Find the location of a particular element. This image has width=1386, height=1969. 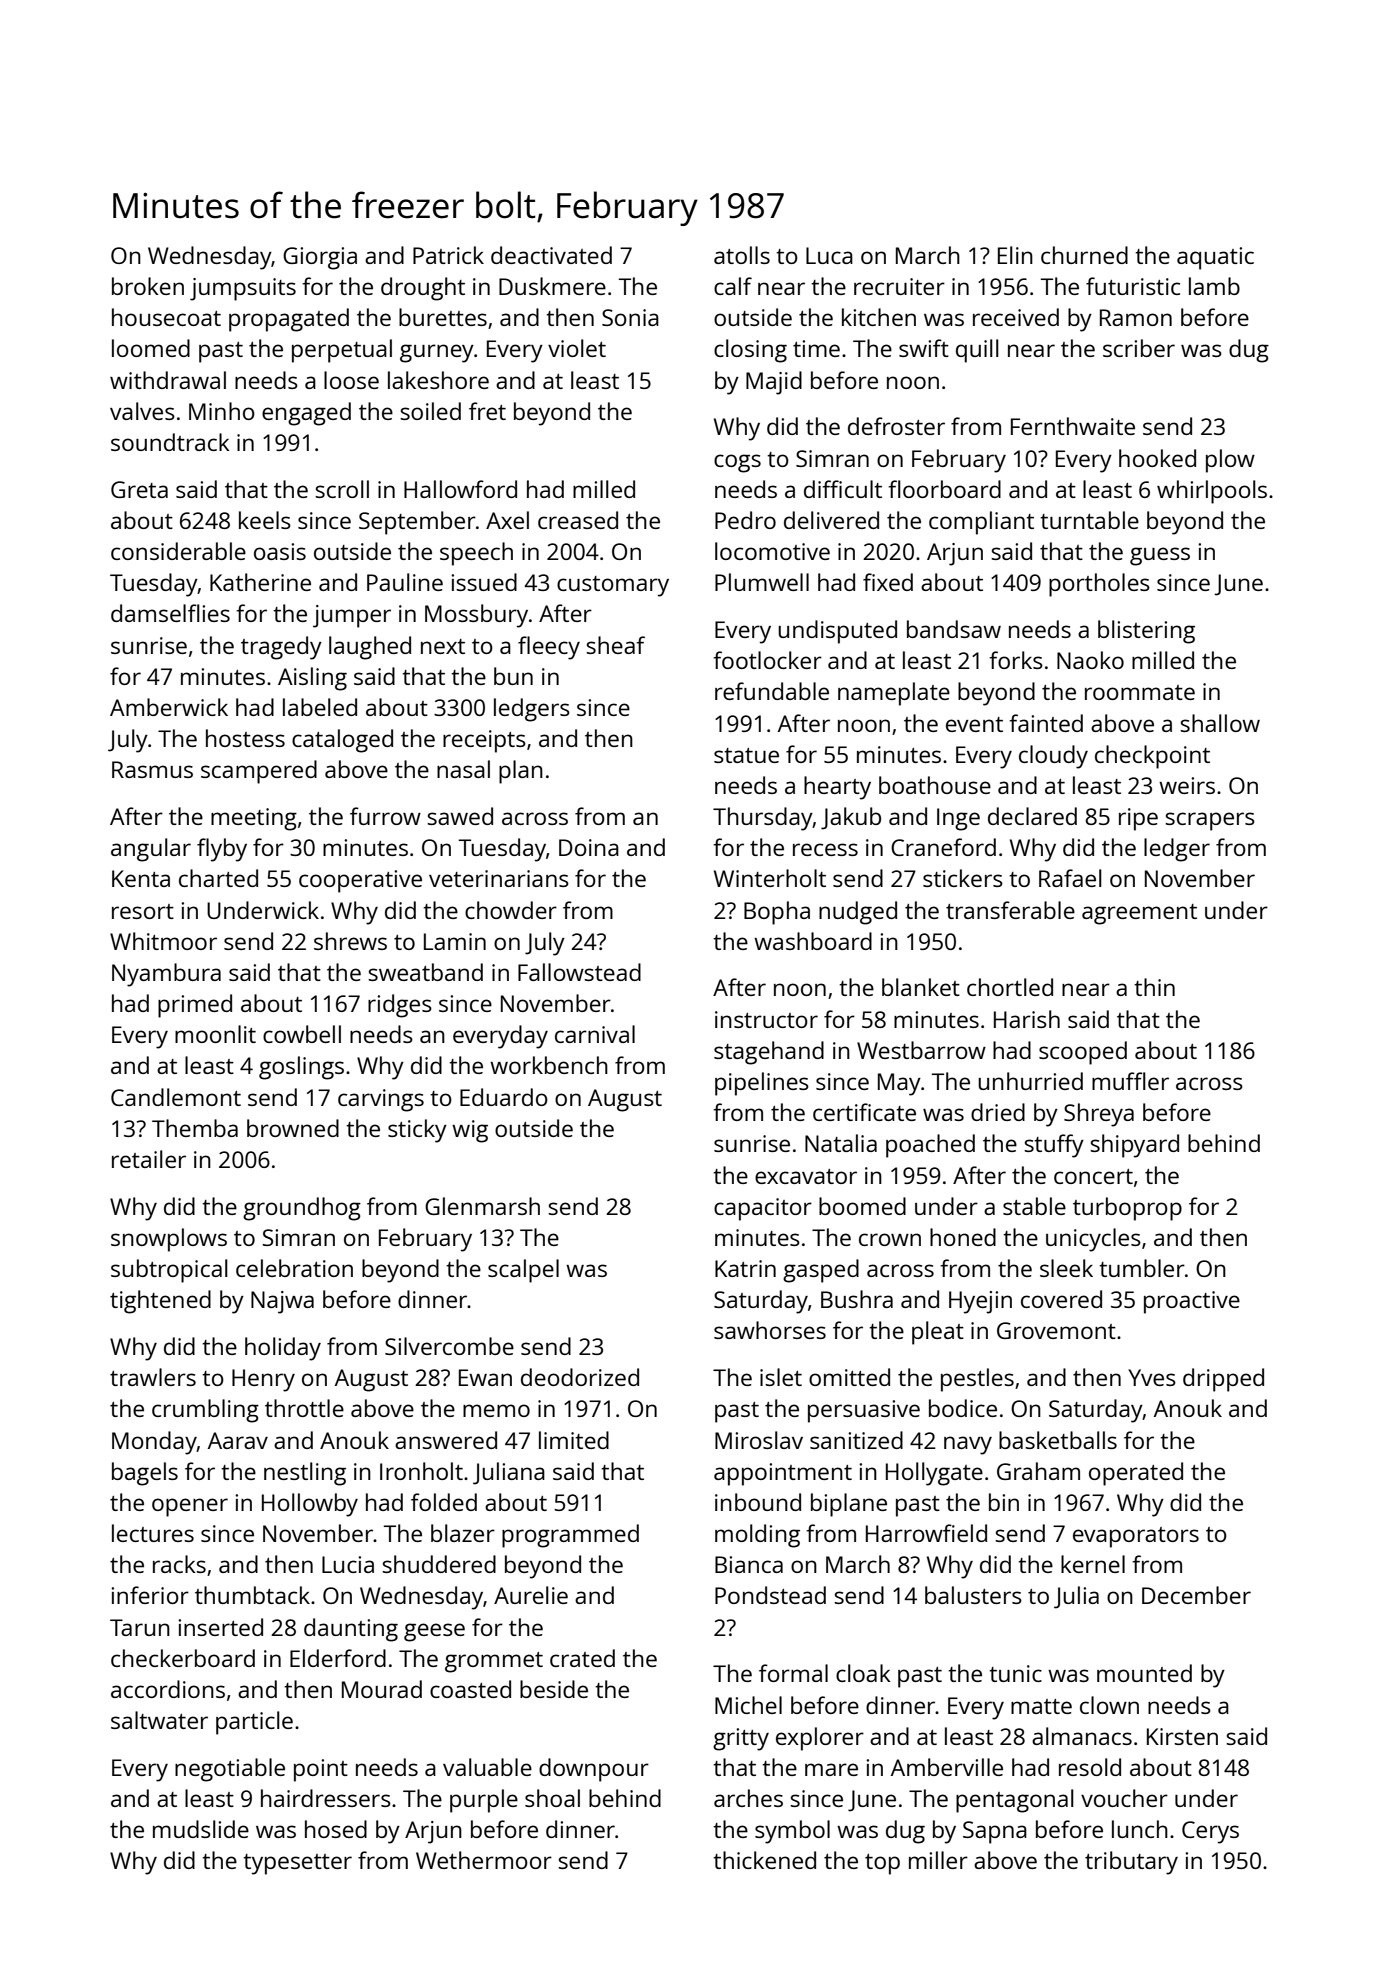

December is located at coordinates (1196, 1595).
